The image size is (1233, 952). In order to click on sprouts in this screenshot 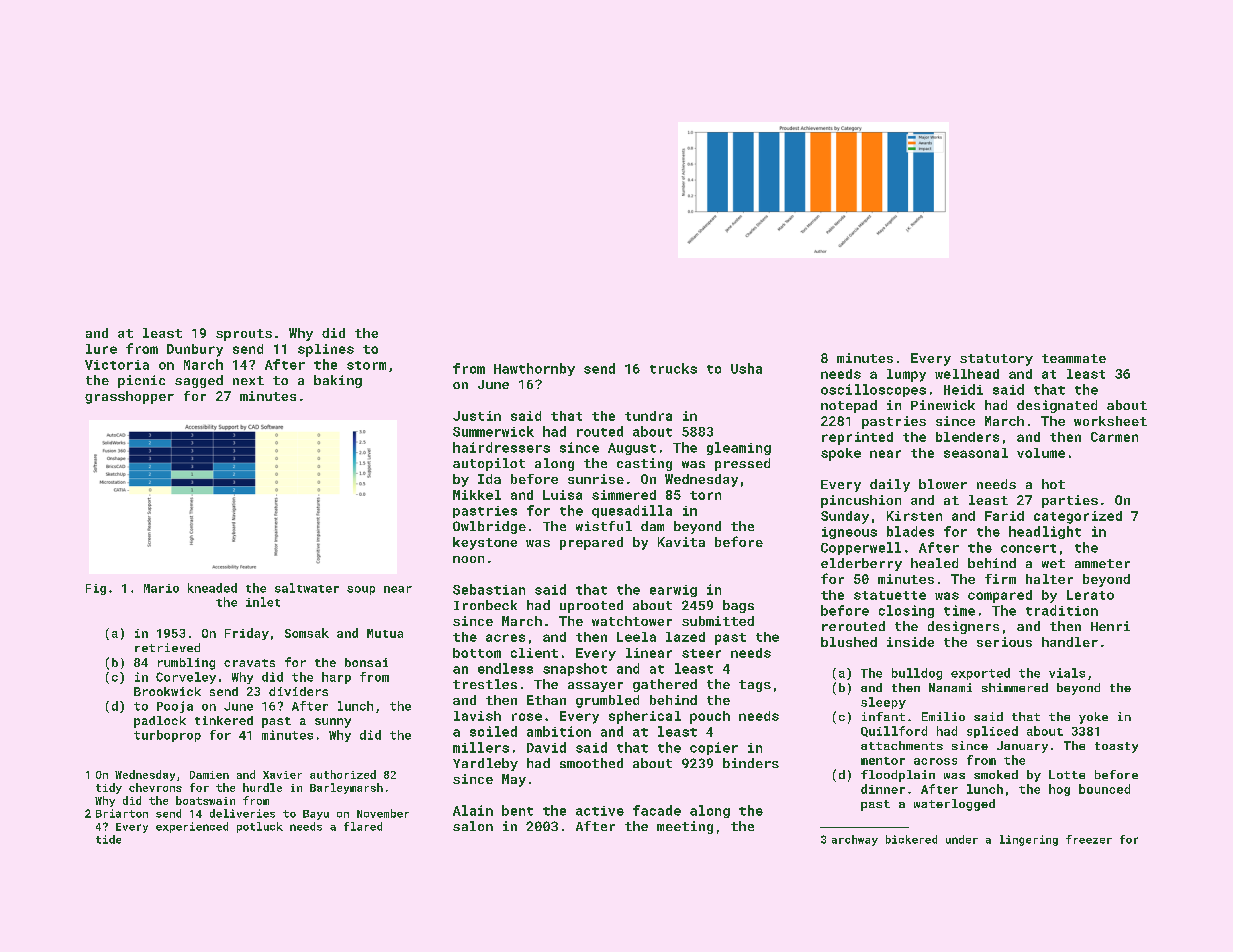, I will do `click(244, 335)`.
